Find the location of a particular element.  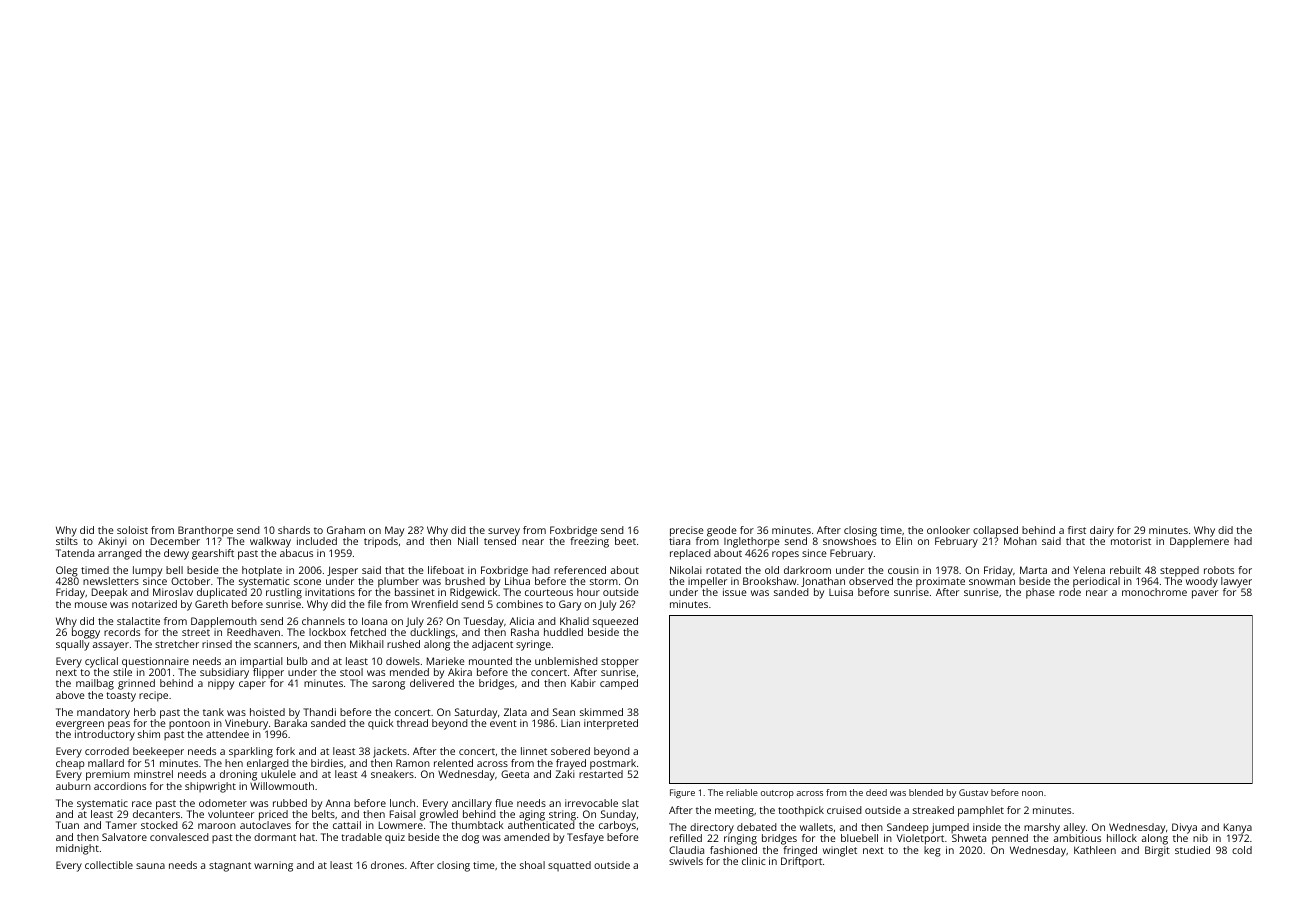

cyclical is located at coordinates (101, 662).
